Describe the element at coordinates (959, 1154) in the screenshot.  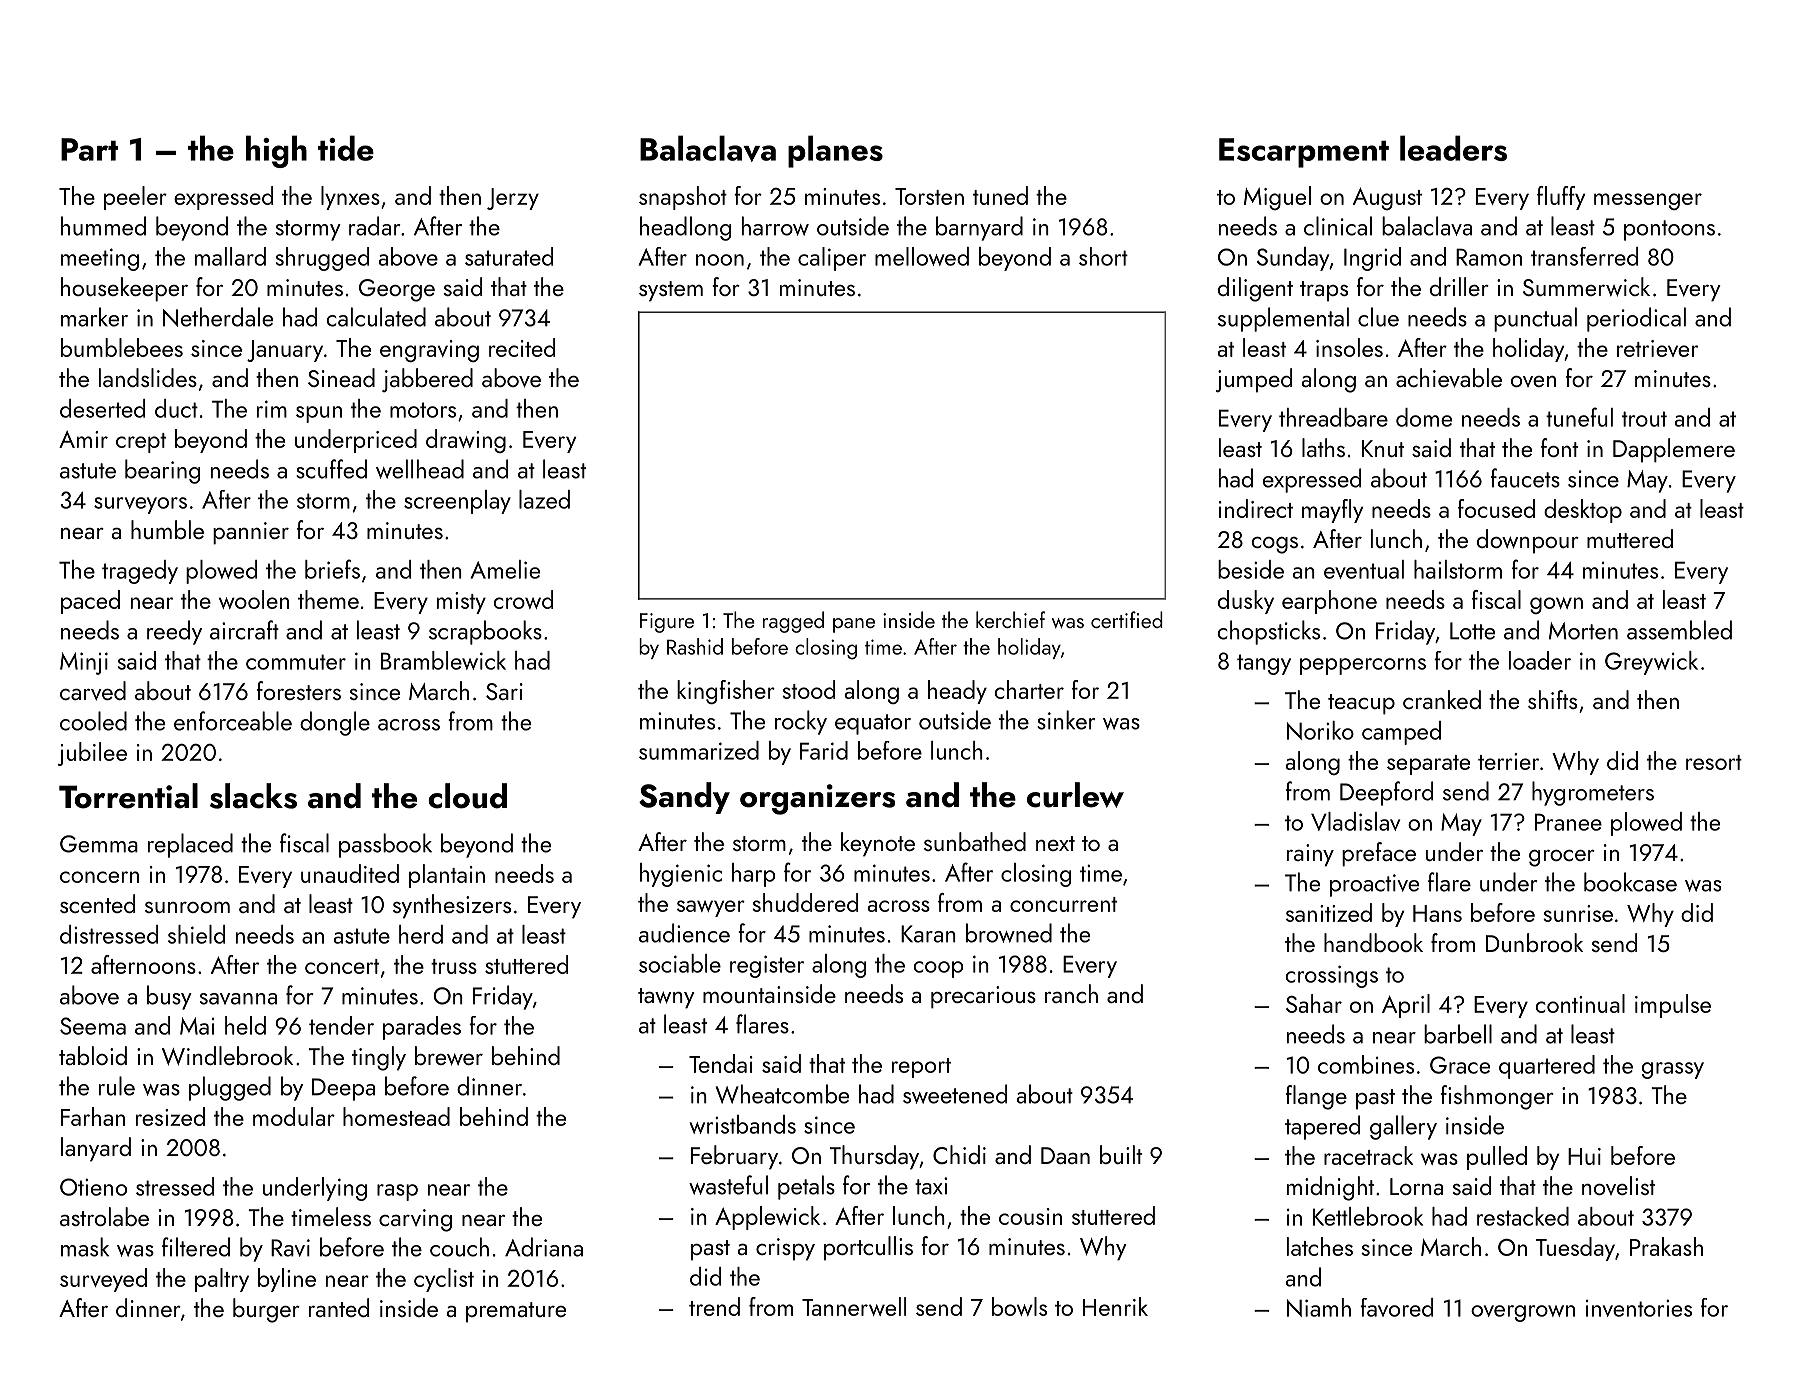
I see `Chidi` at that location.
